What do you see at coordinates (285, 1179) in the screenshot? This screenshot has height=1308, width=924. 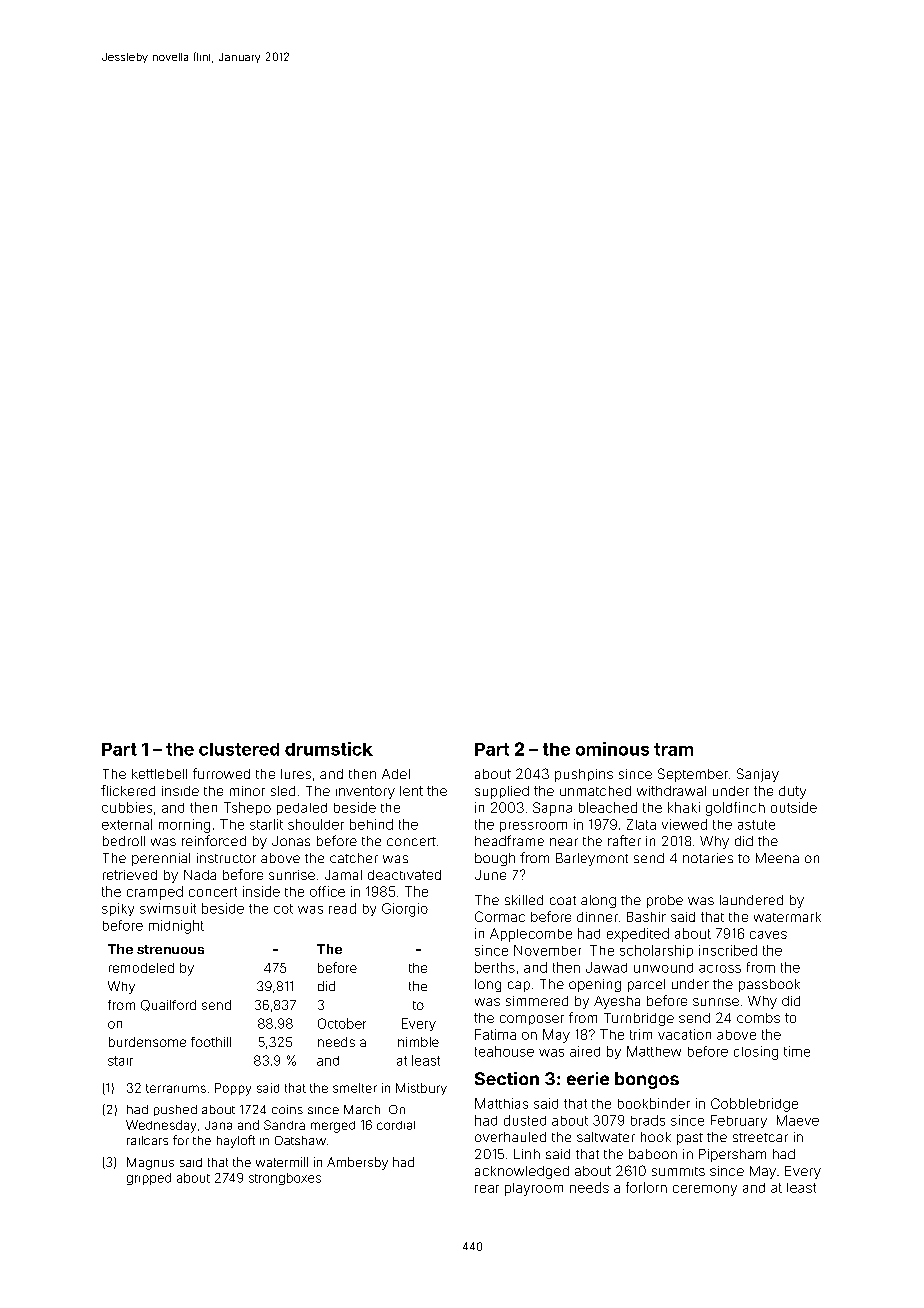 I see `strongboxes` at bounding box center [285, 1179].
